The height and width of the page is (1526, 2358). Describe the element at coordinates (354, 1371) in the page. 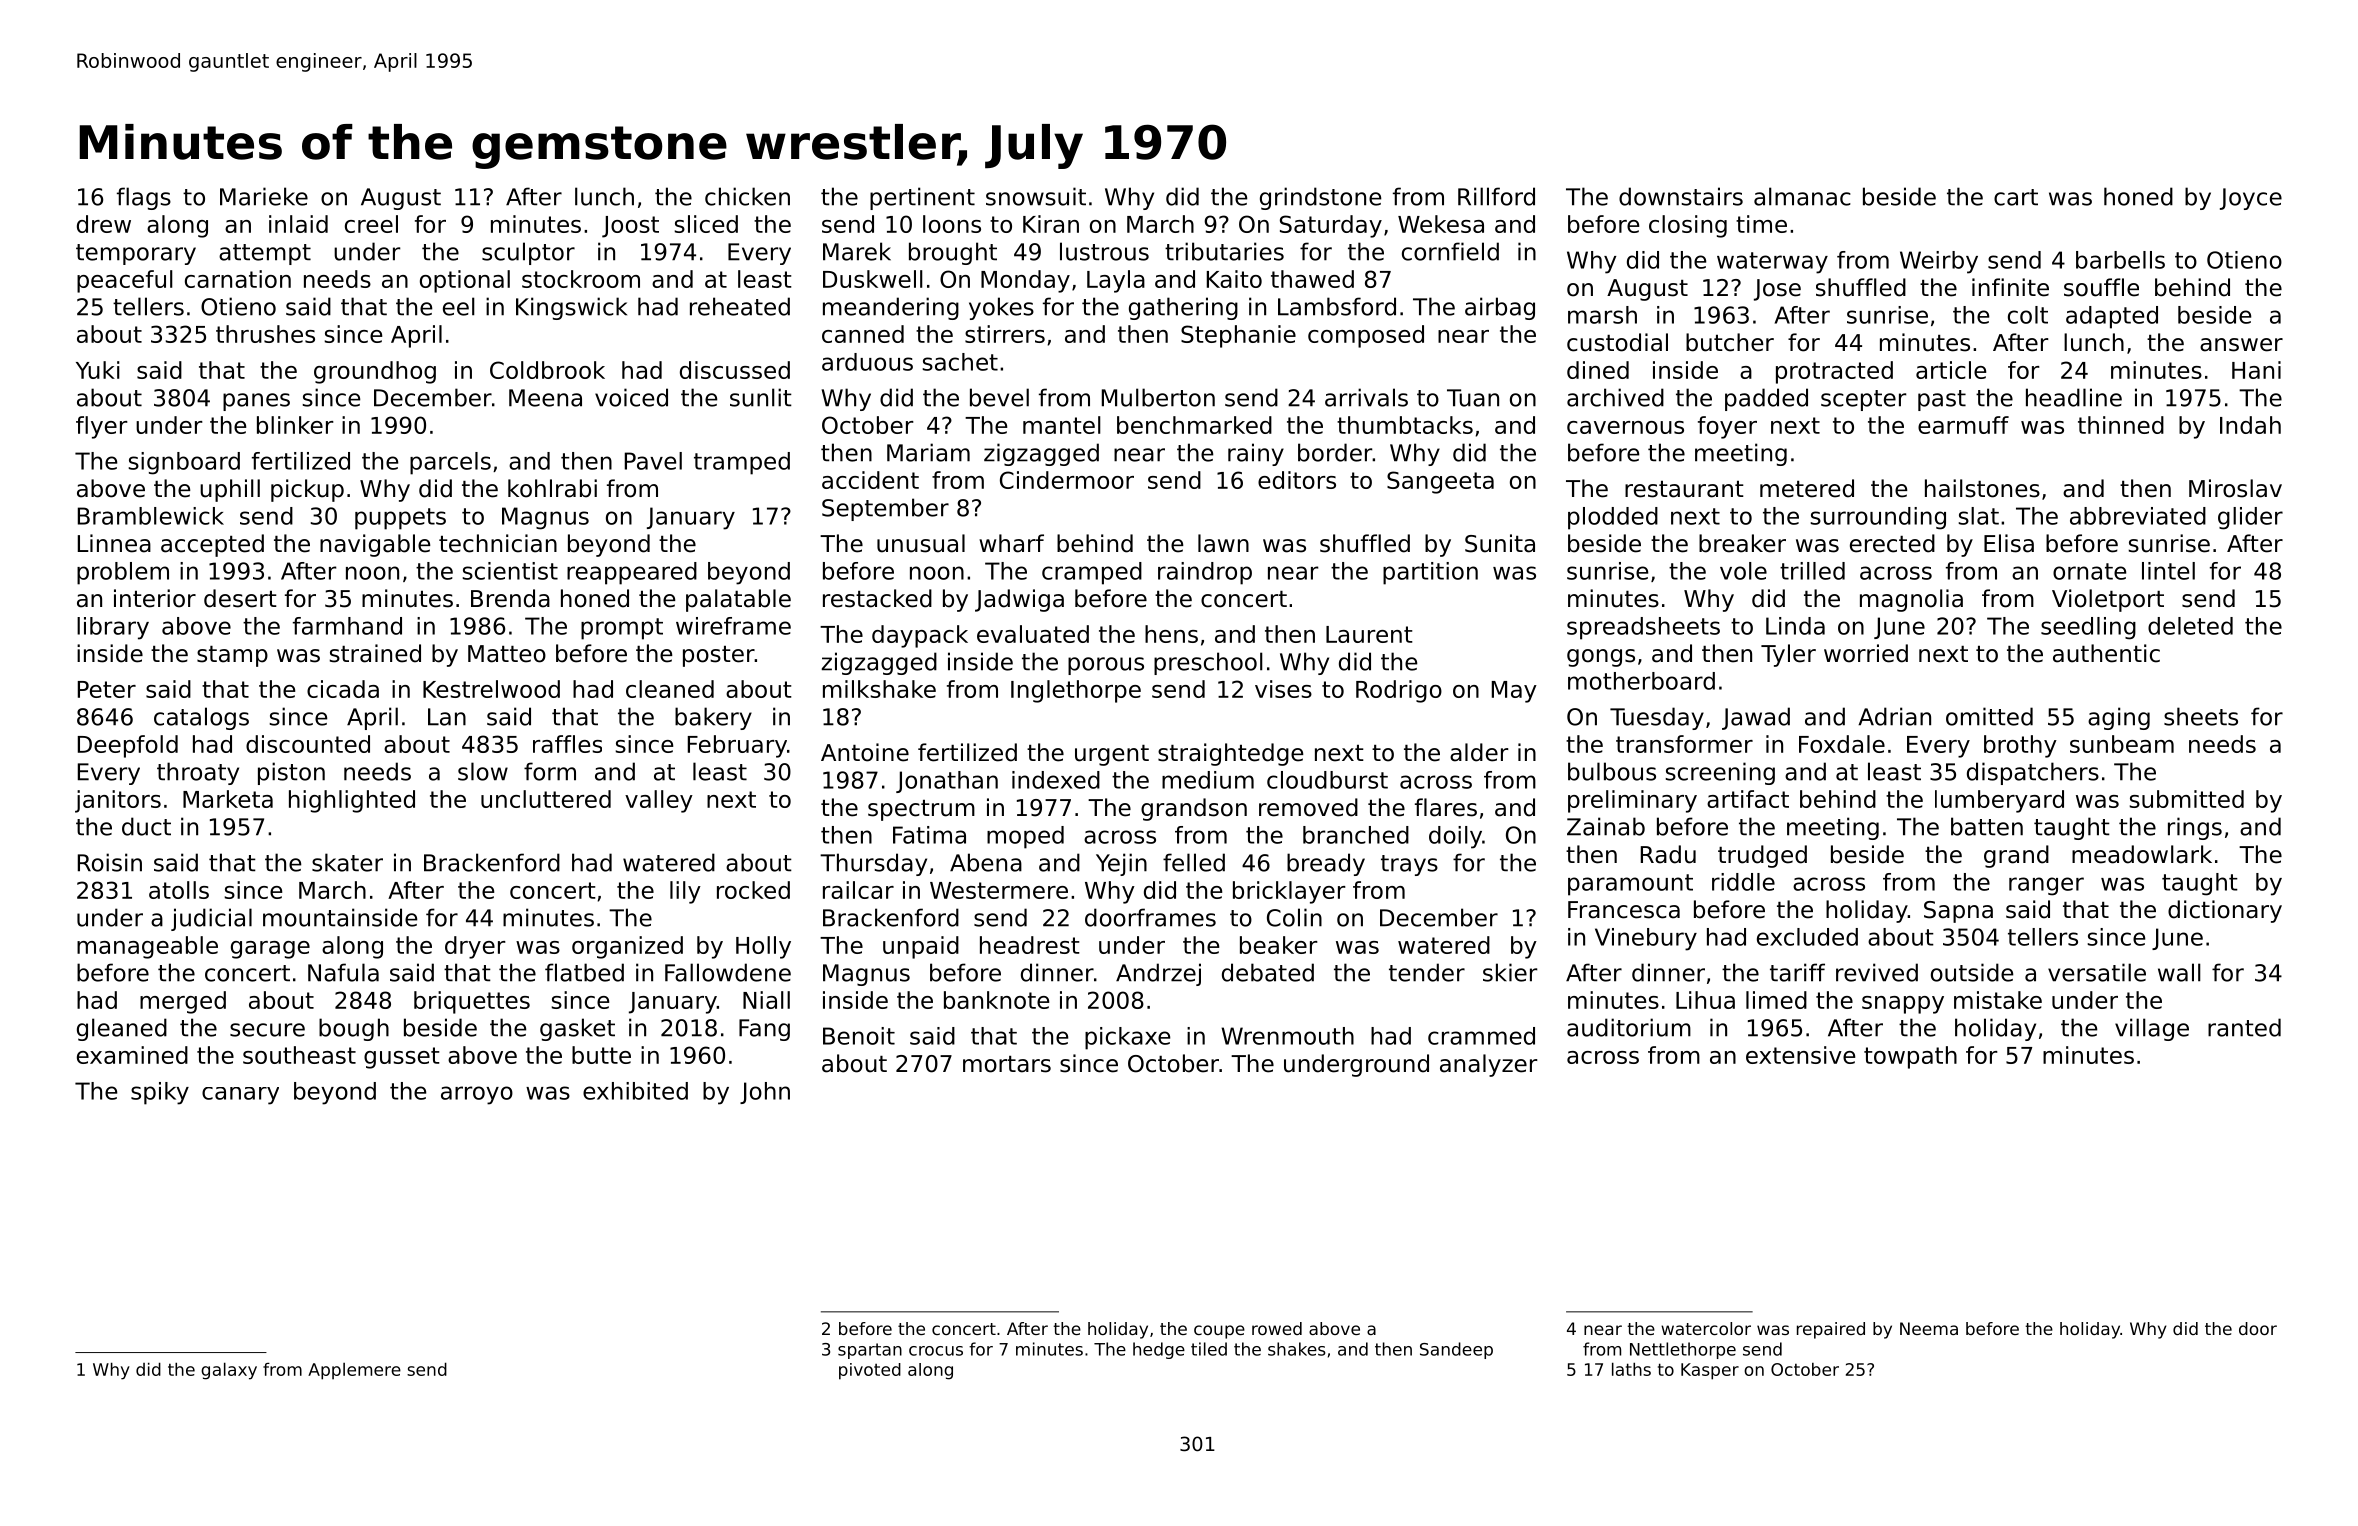

I see `Applemere` at that location.
